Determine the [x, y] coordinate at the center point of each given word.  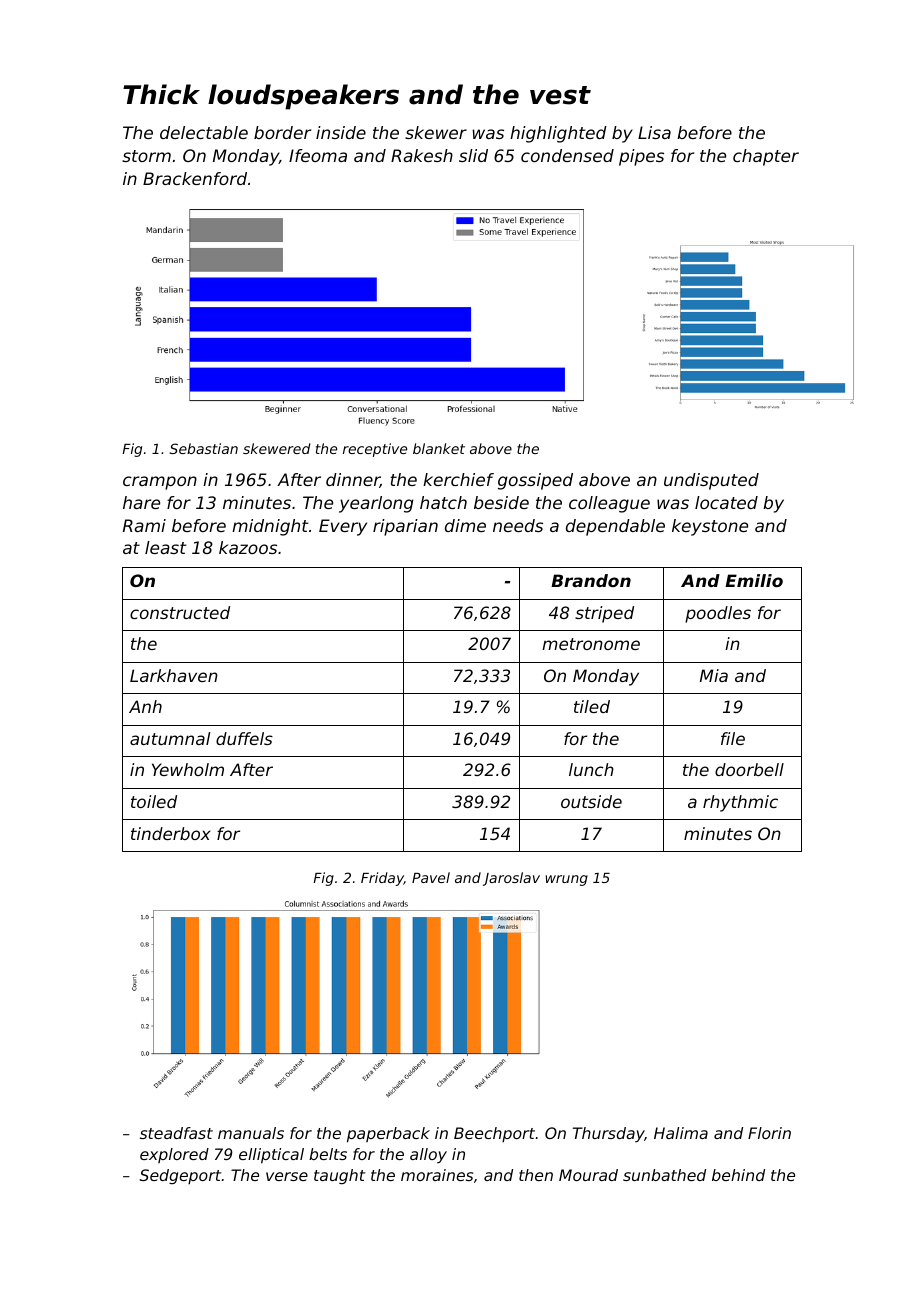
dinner [353, 480]
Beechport [494, 1134]
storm [146, 156]
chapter [766, 157]
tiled [592, 706]
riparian [405, 527]
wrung [567, 880]
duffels [244, 738]
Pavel [431, 877]
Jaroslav [511, 879]
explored [174, 1155]
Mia [714, 675]
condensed [567, 155]
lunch [591, 769]
